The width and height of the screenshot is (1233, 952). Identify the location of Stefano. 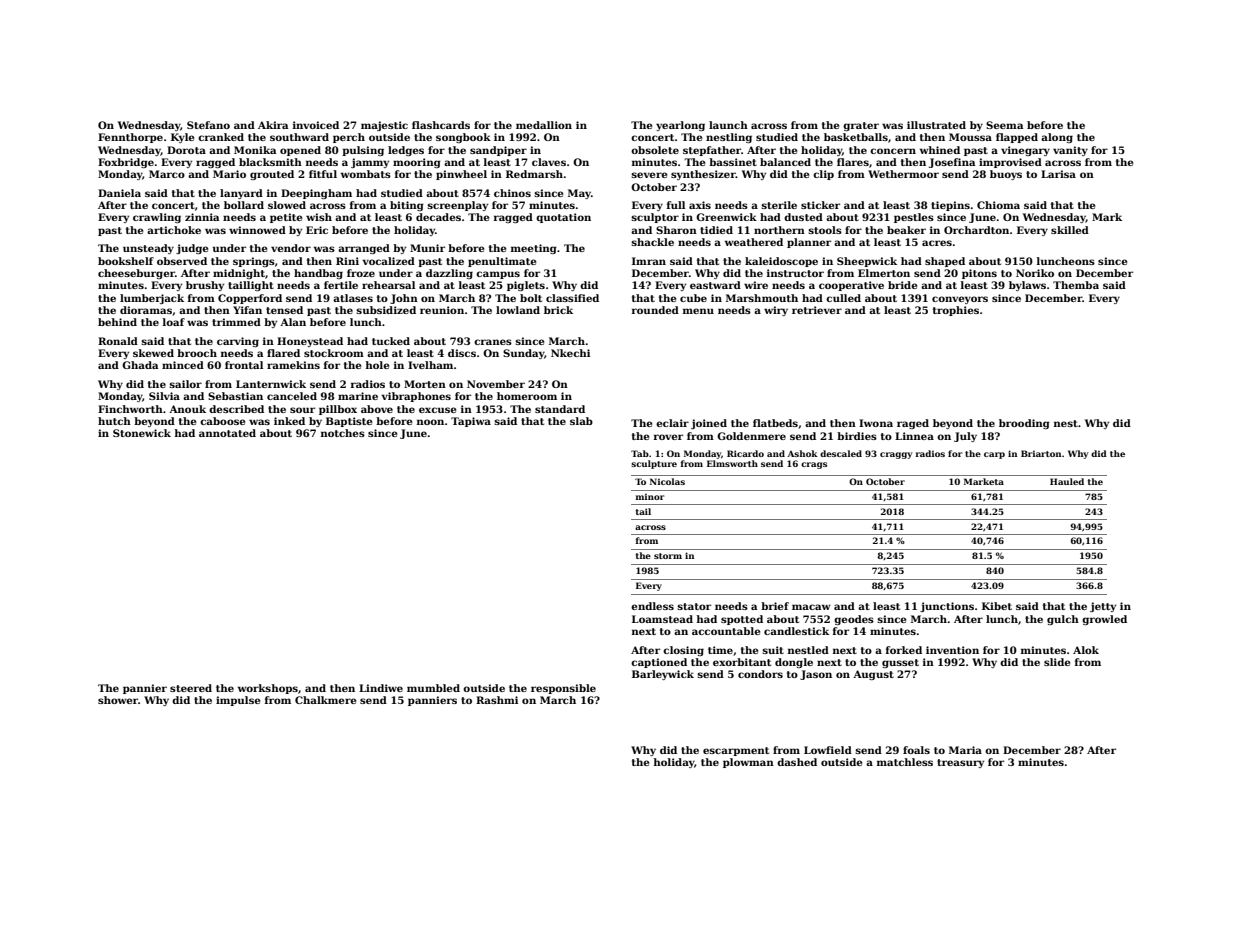
(208, 125).
